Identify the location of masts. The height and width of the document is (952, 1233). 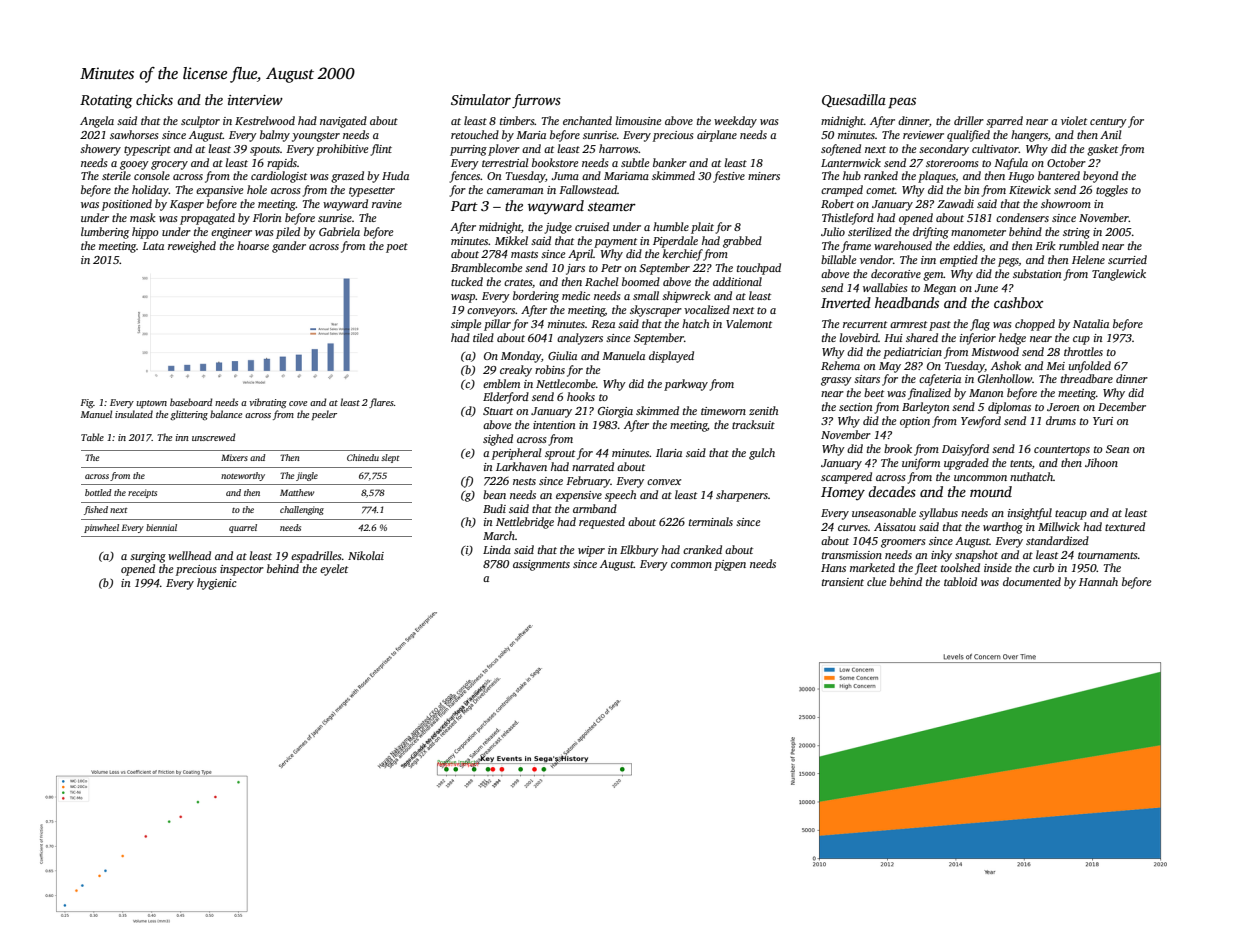
(524, 254).
